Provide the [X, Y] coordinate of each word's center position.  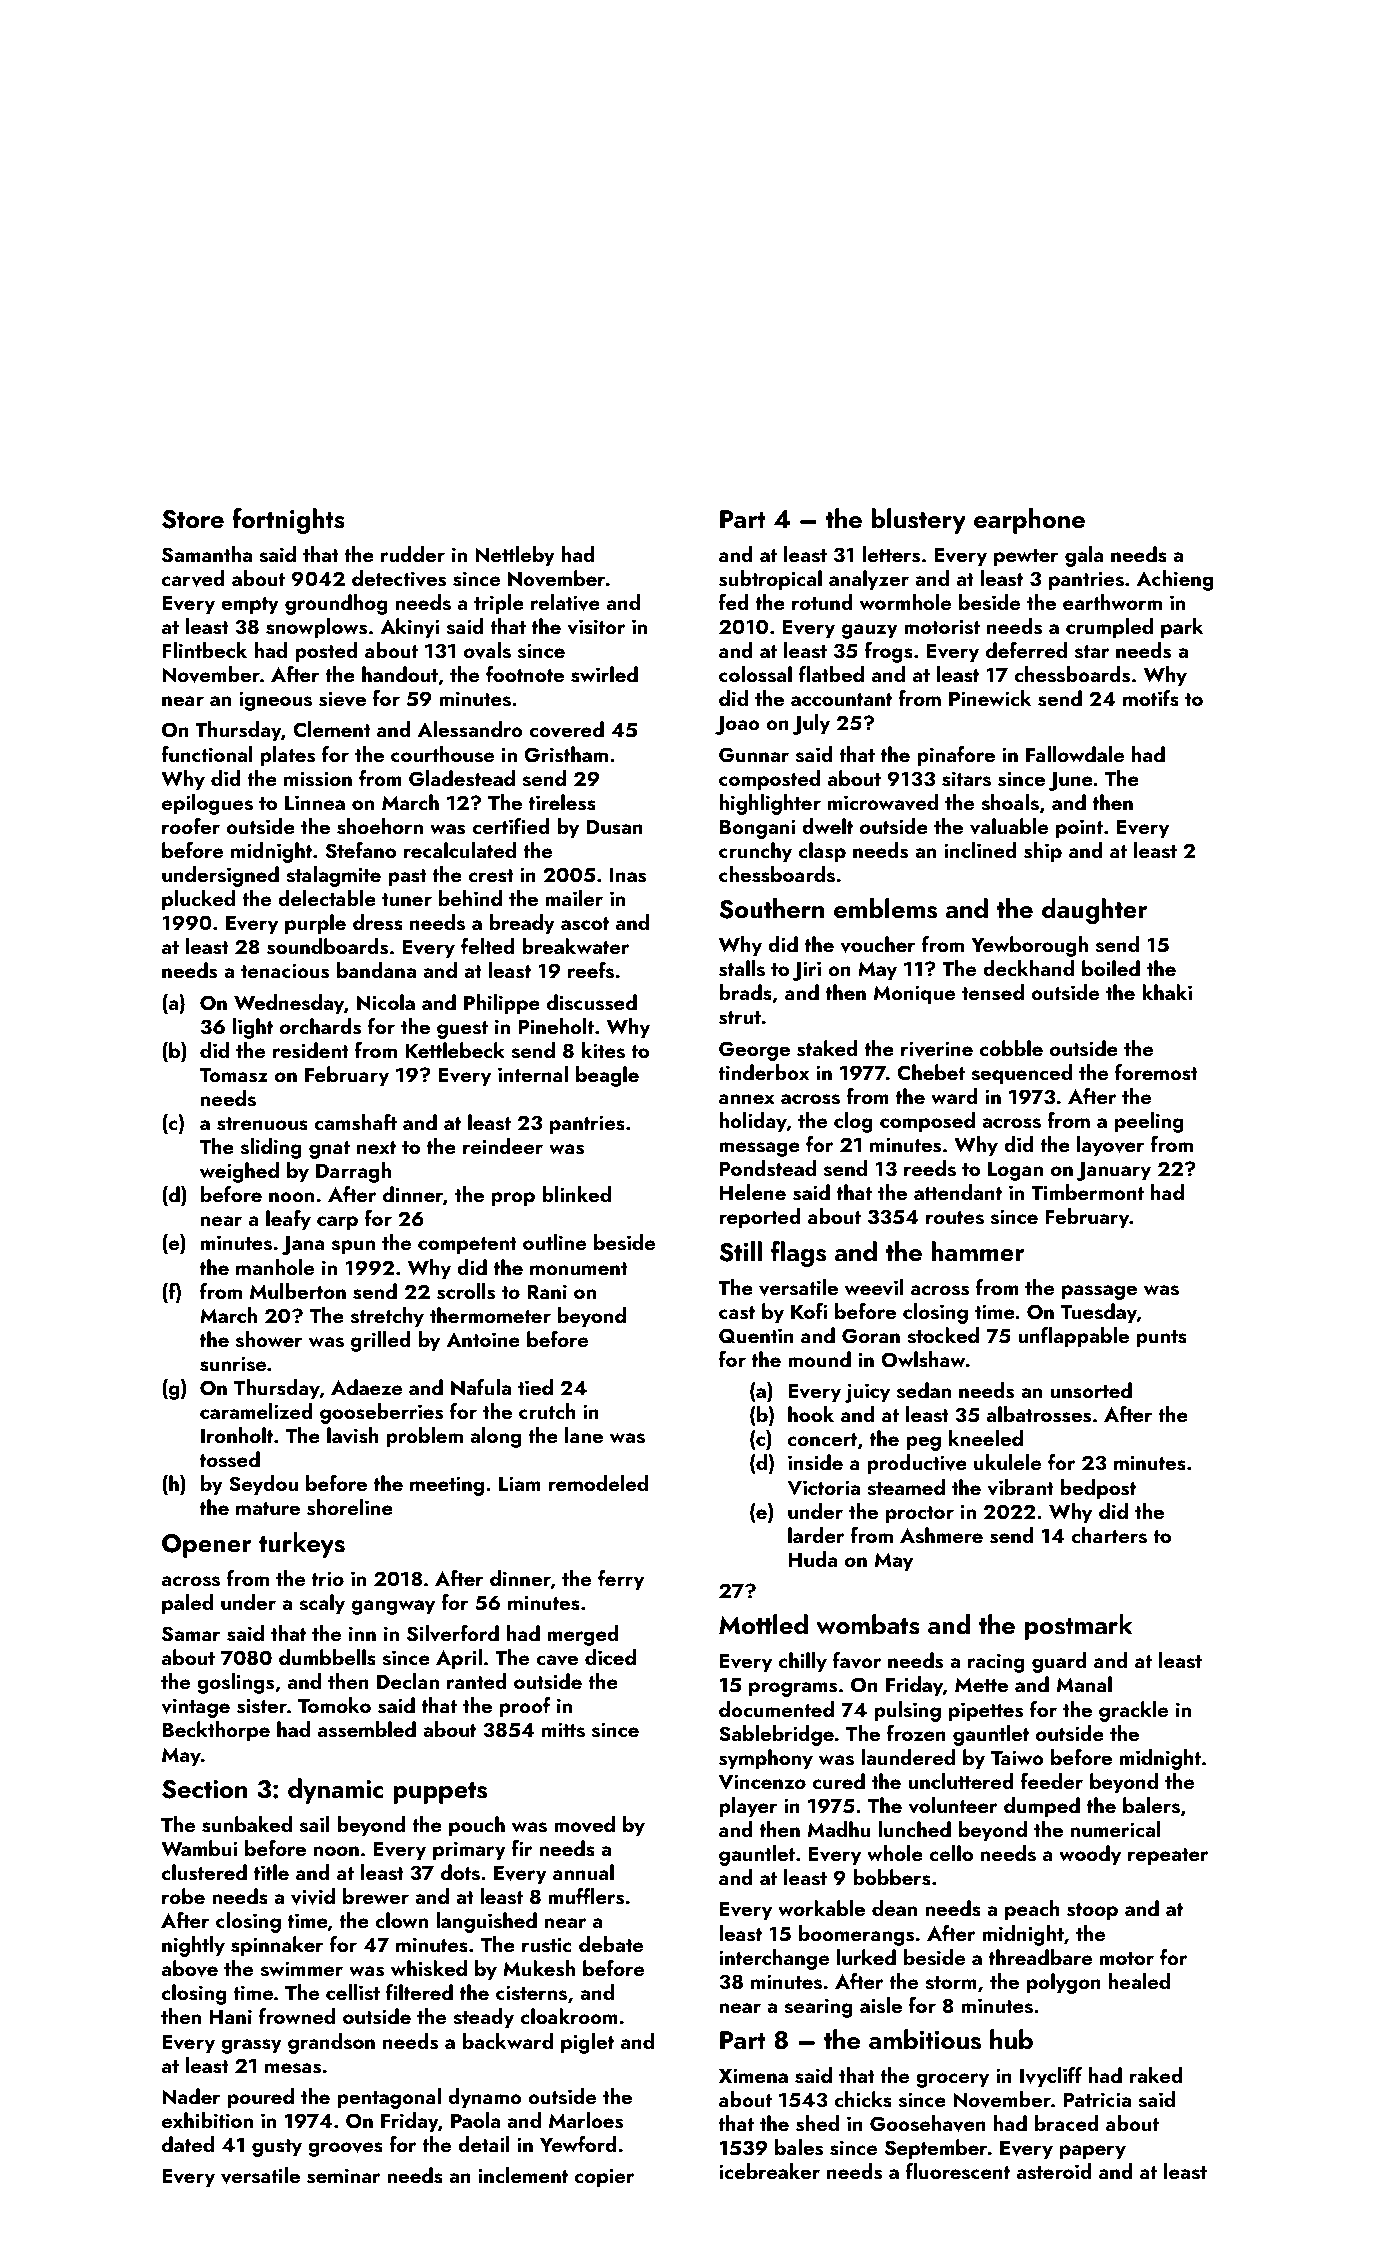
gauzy [870, 631]
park [1182, 628]
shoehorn [380, 826]
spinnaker [277, 1946]
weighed [239, 1172]
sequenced [1021, 1074]
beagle [607, 1076]
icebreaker [769, 2171]
